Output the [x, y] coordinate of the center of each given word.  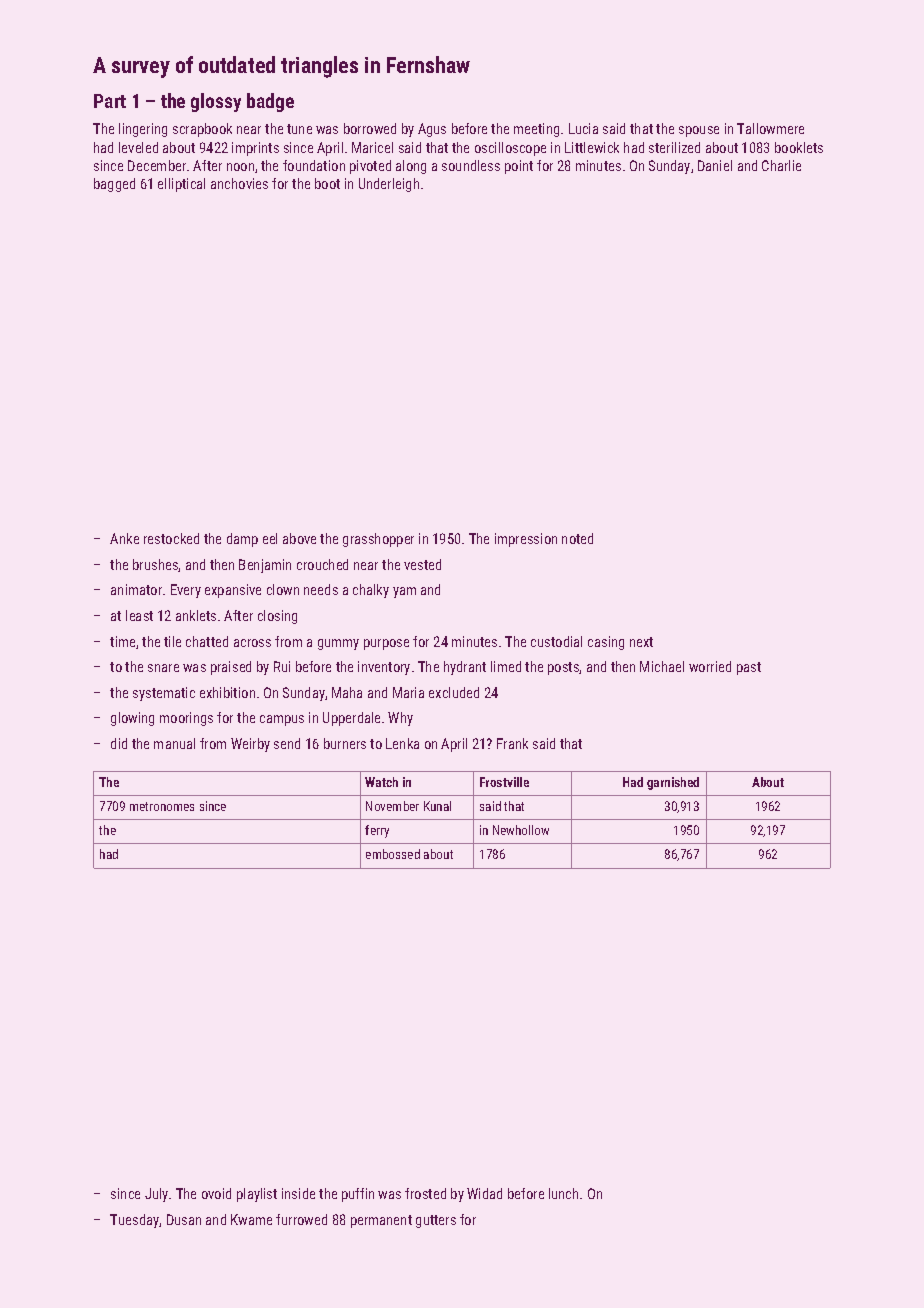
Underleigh [389, 185]
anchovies [239, 183]
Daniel [715, 165]
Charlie [781, 165]
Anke [124, 538]
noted [577, 538]
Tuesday [135, 1221]
